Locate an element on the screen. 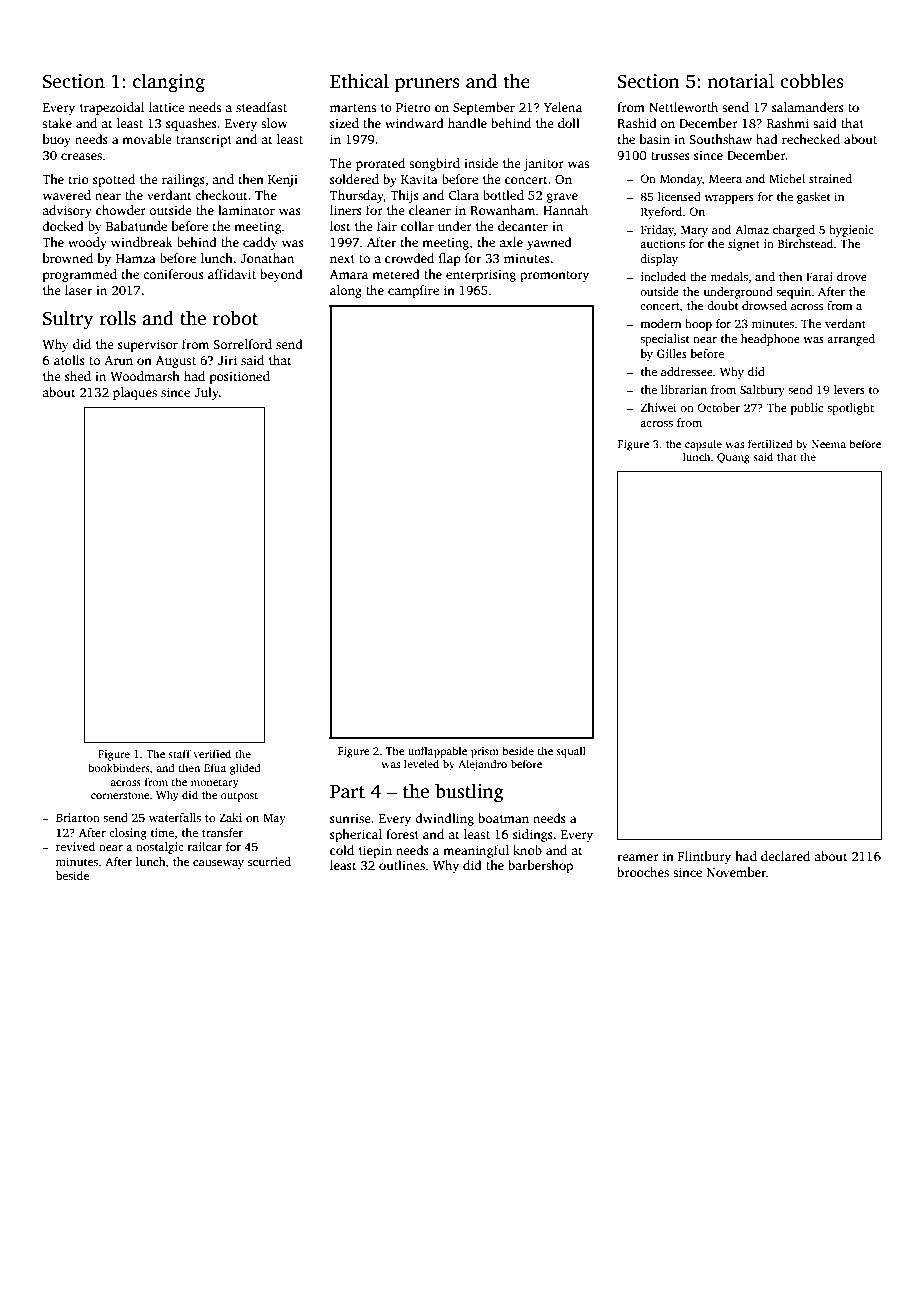  July is located at coordinates (206, 393).
